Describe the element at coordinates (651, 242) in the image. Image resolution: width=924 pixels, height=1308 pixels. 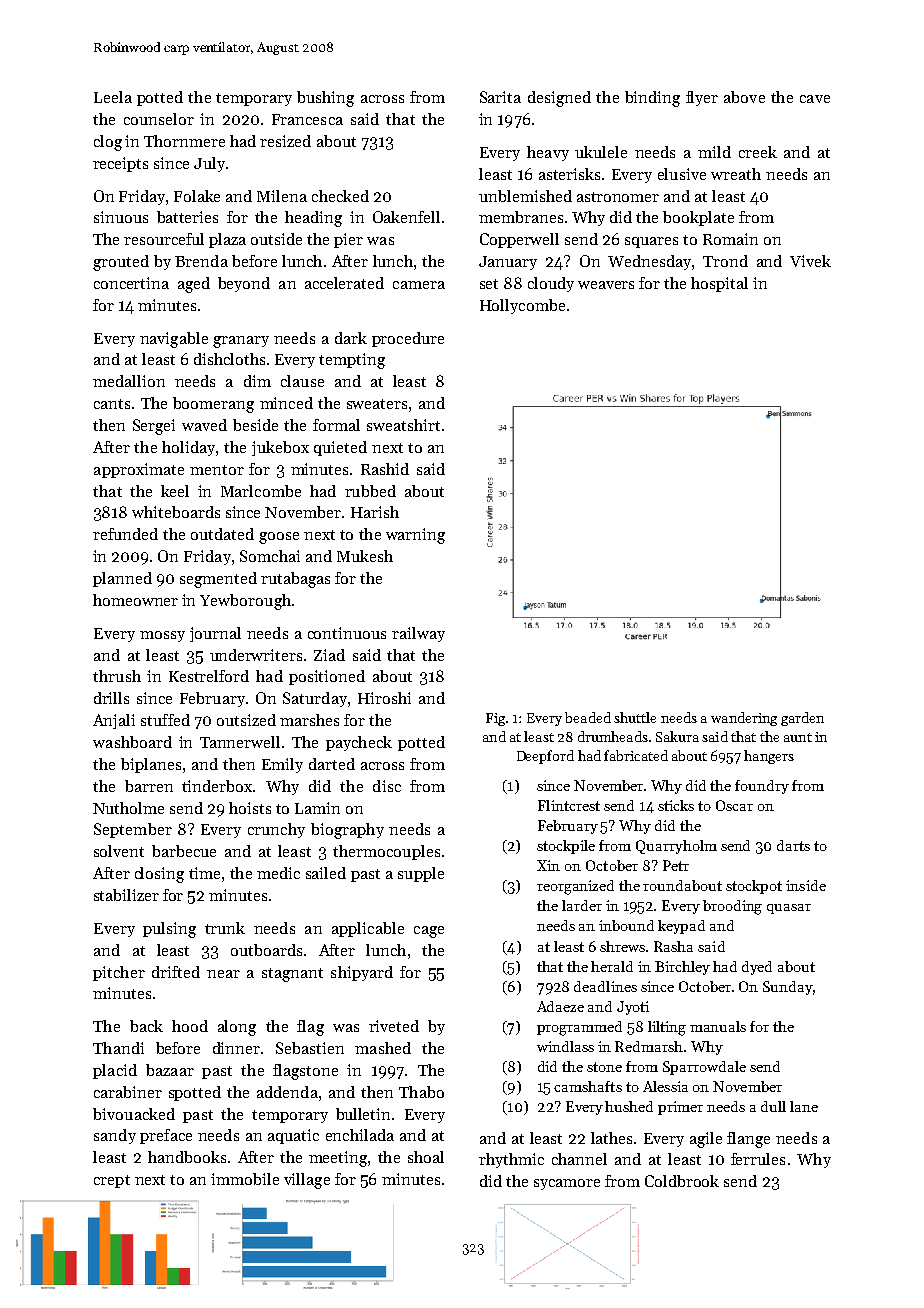
I see `squares` at that location.
